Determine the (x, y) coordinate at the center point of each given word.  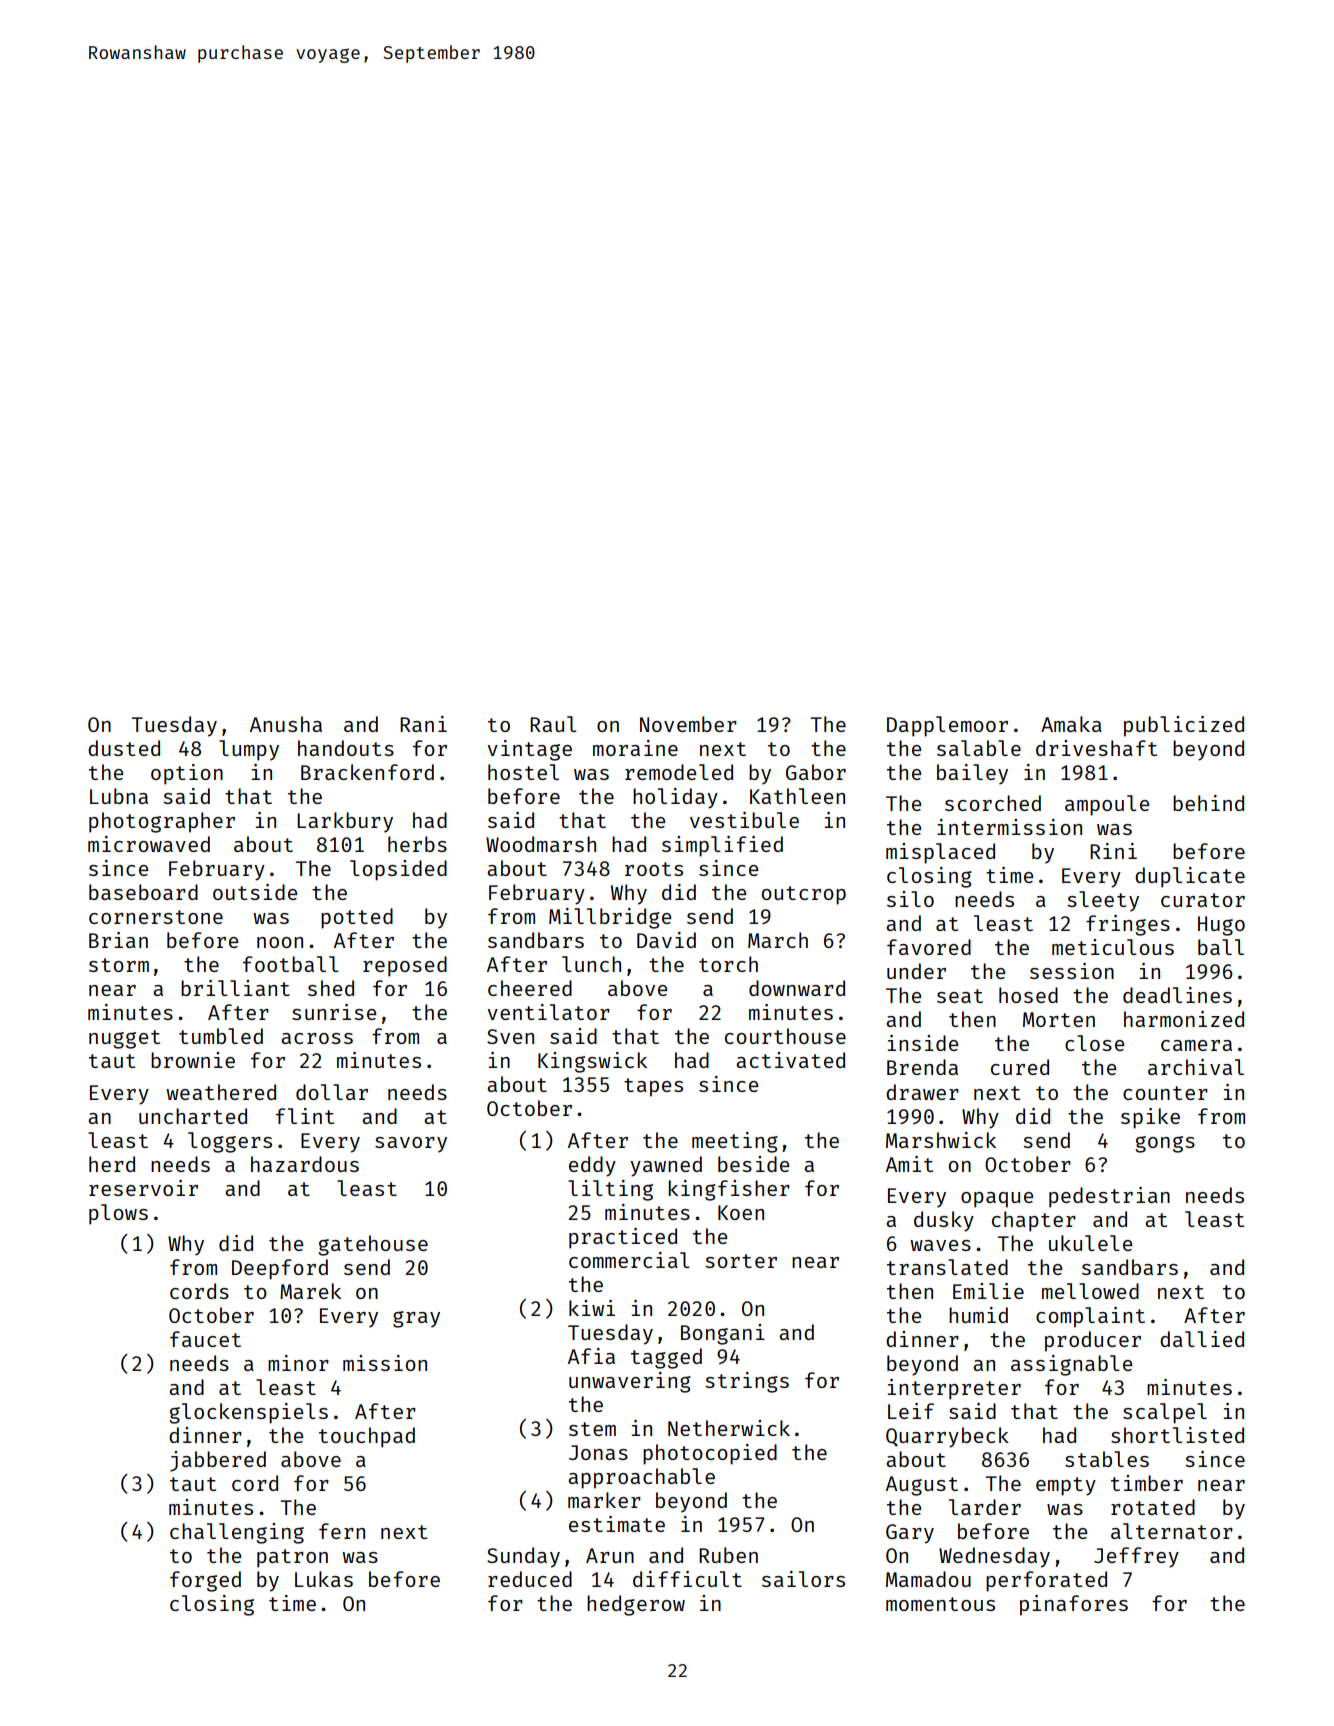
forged (205, 1581)
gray (416, 1319)
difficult (687, 1579)
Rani (423, 724)
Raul (553, 724)
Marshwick (941, 1140)
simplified (722, 846)
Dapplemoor (947, 726)
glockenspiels (248, 1413)
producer (1093, 1341)
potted (357, 918)
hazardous (305, 1164)
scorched (993, 803)
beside (753, 1164)
